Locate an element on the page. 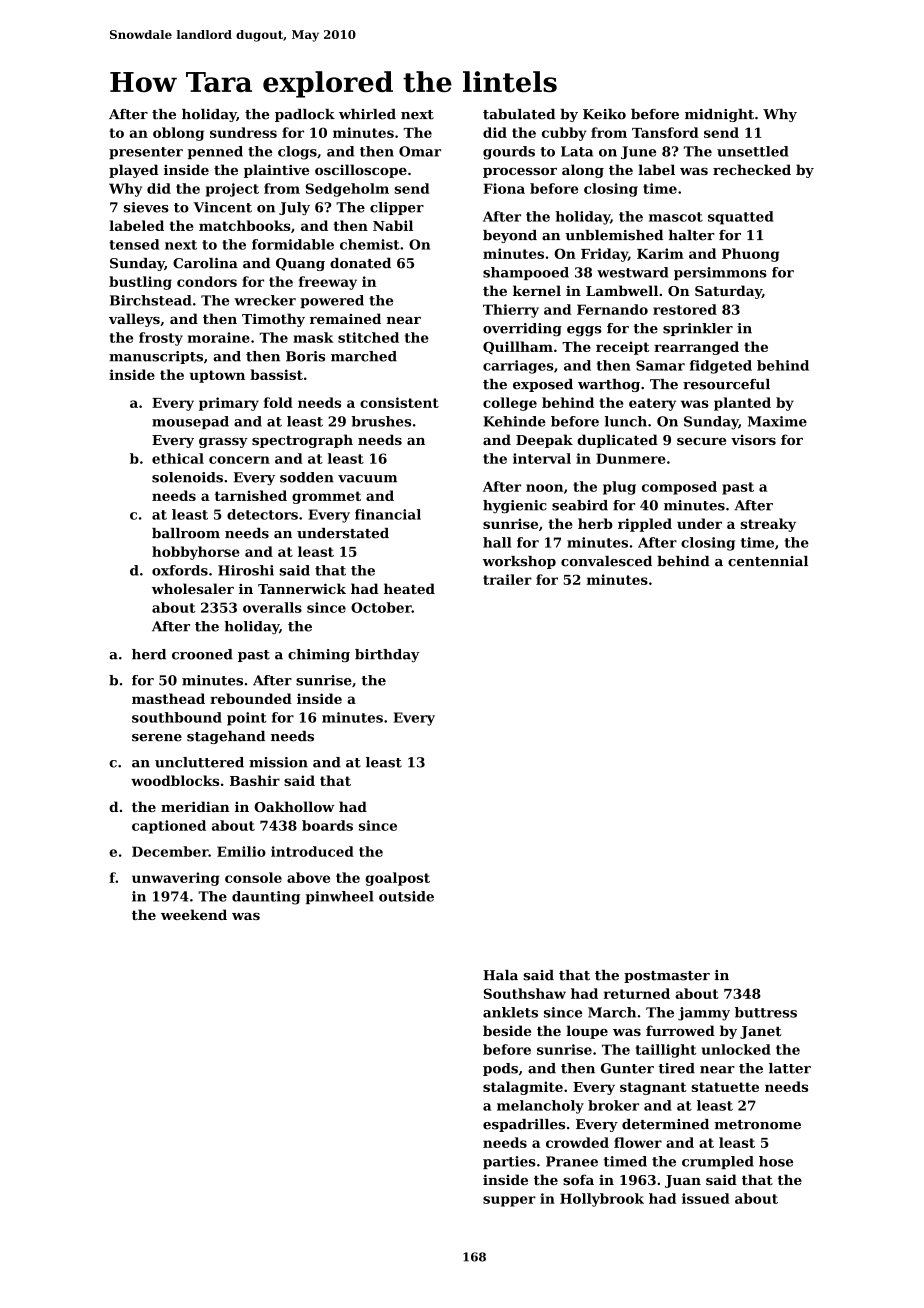 The height and width of the document is (1308, 924). uncluttered is located at coordinates (199, 762).
